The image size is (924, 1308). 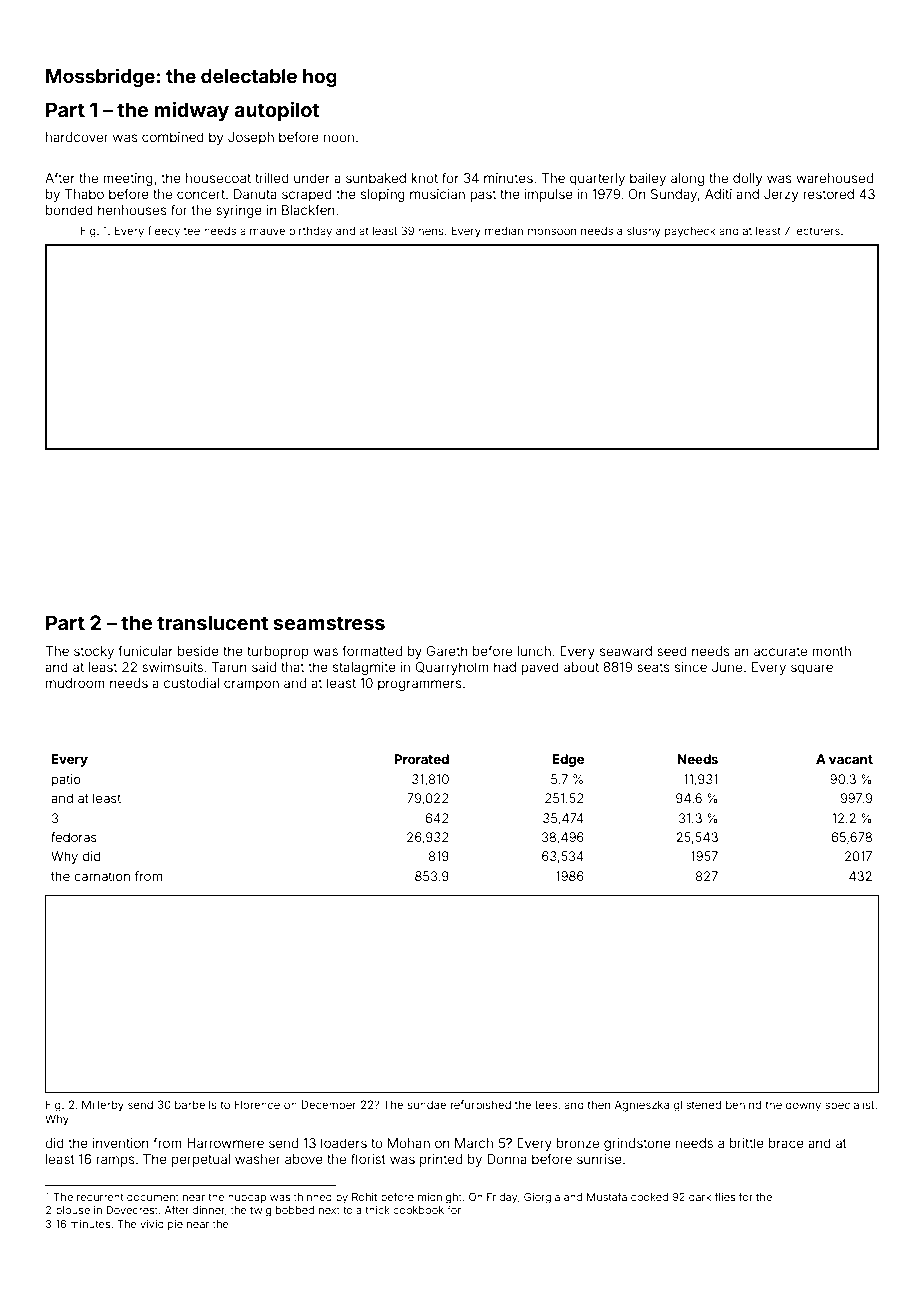 I want to click on housecoat, so click(x=218, y=178).
